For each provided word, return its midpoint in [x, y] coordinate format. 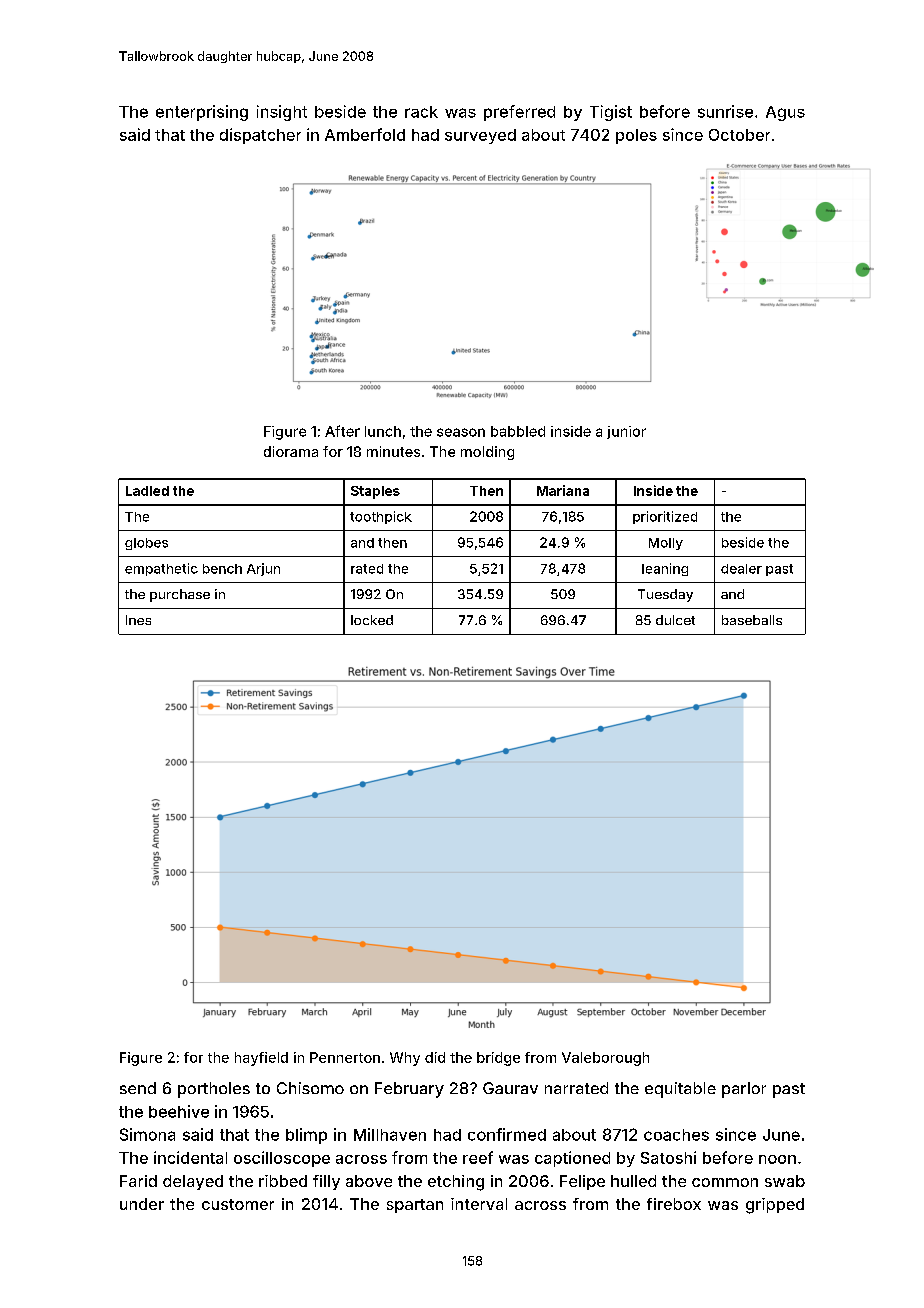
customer [238, 1204]
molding [487, 453]
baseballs [752, 620]
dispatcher [260, 136]
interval [479, 1204]
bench [222, 569]
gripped [775, 1206]
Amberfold [365, 134]
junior [626, 432]
